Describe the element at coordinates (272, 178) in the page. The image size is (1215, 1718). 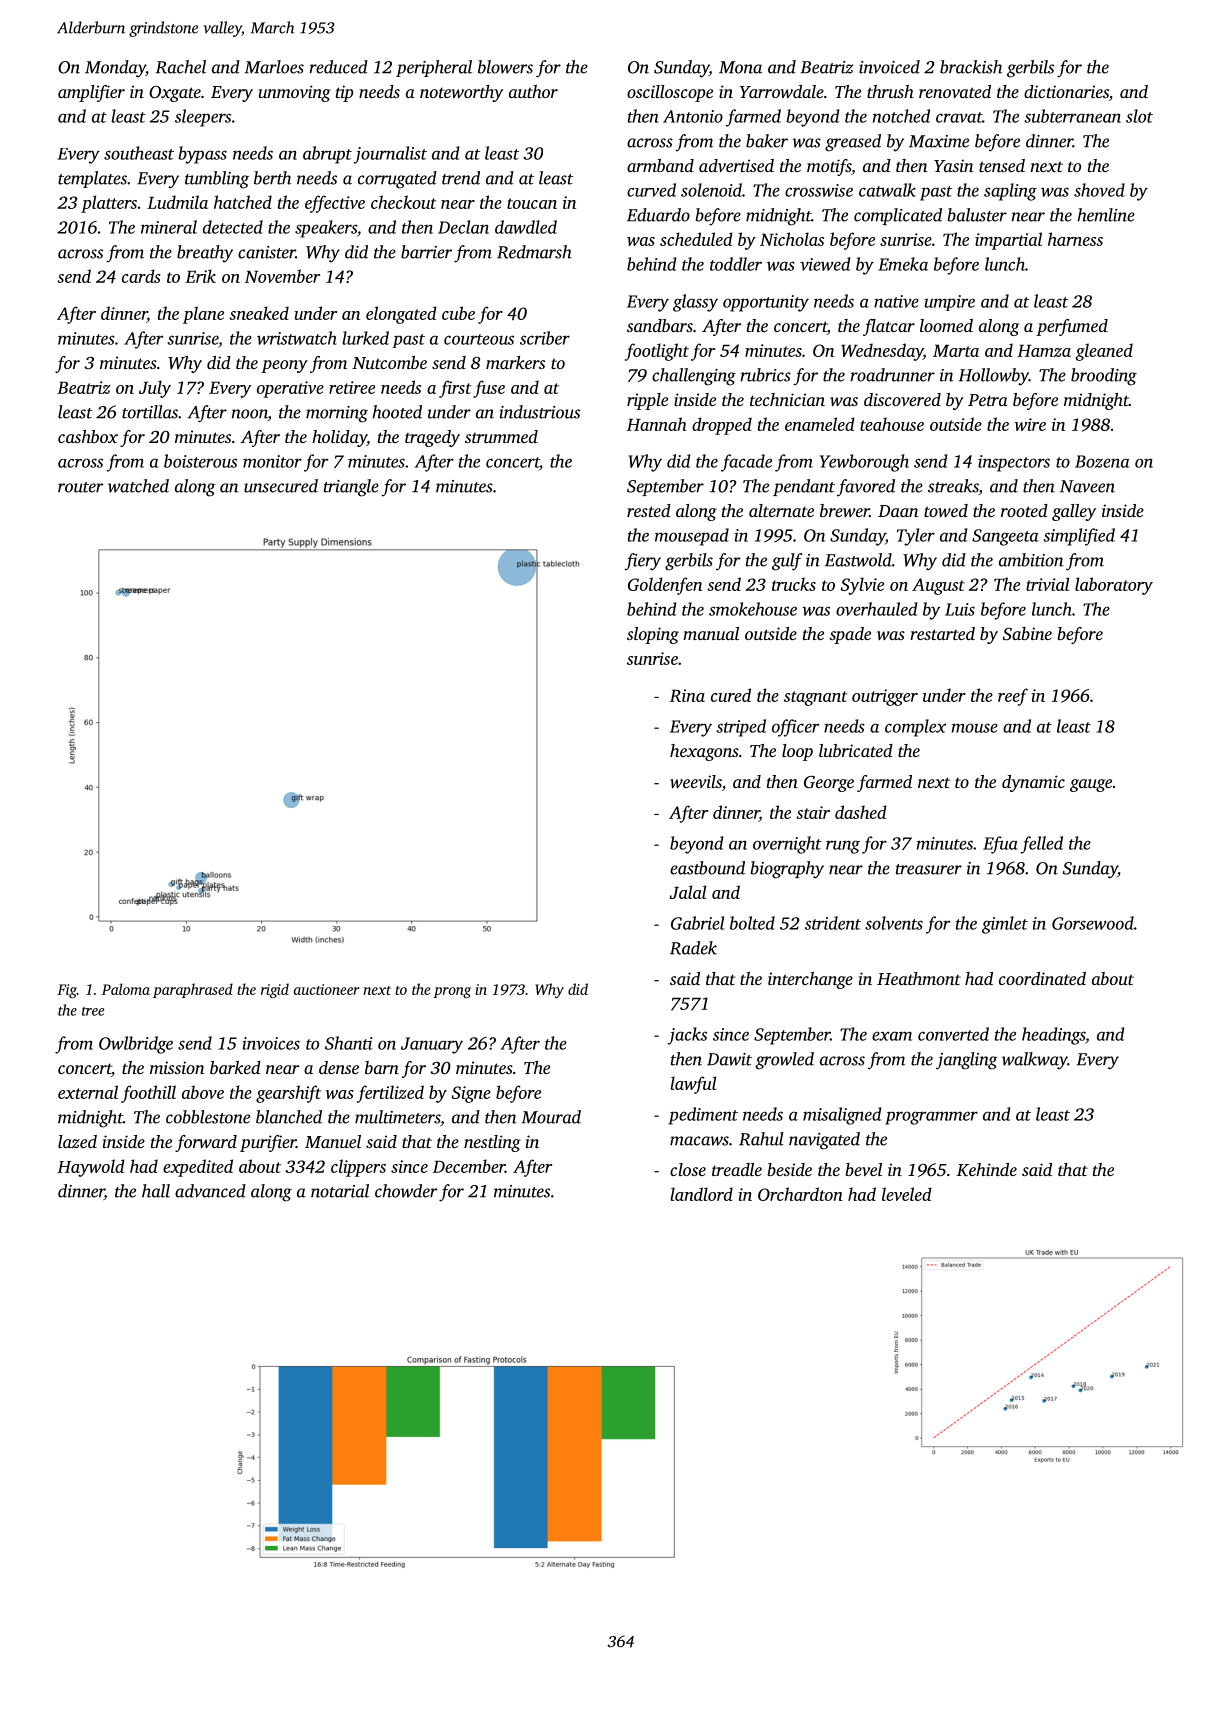
I see `berth` at that location.
